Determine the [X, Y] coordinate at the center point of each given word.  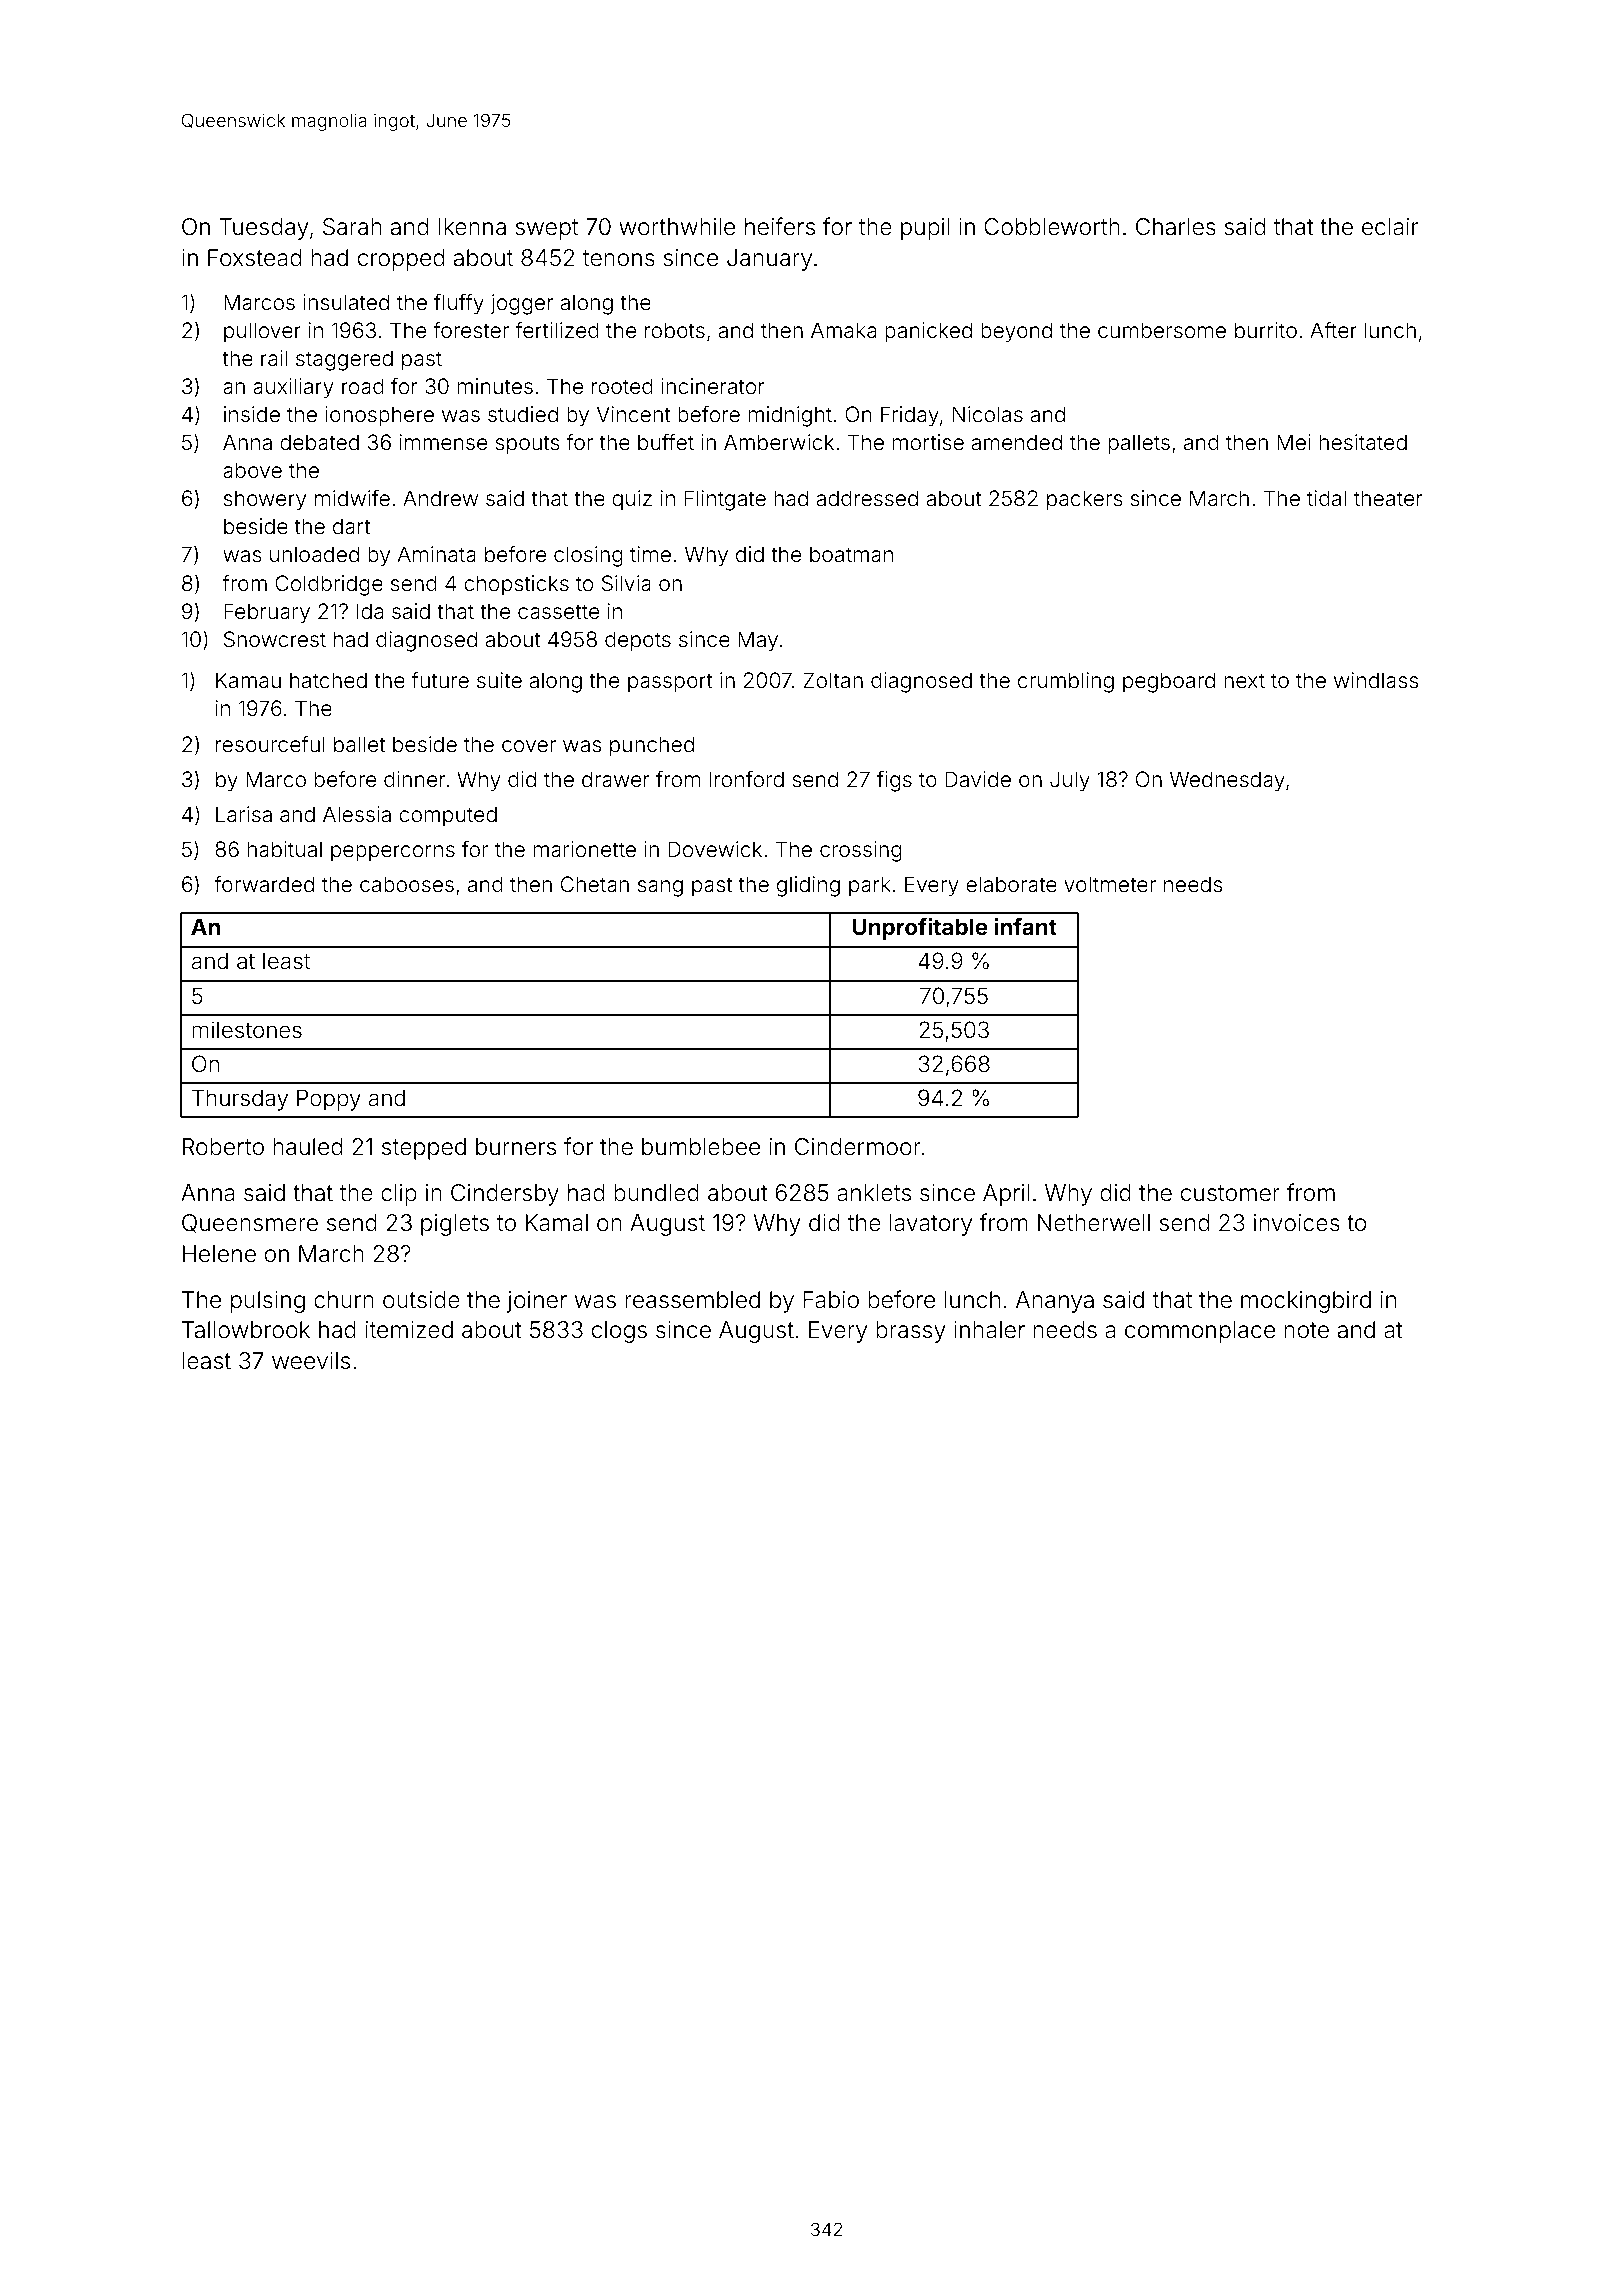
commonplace [1200, 1332]
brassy [911, 1332]
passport [670, 683]
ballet [359, 744]
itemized [409, 1330]
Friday [910, 416]
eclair [1390, 227]
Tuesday [264, 229]
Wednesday [1227, 781]
